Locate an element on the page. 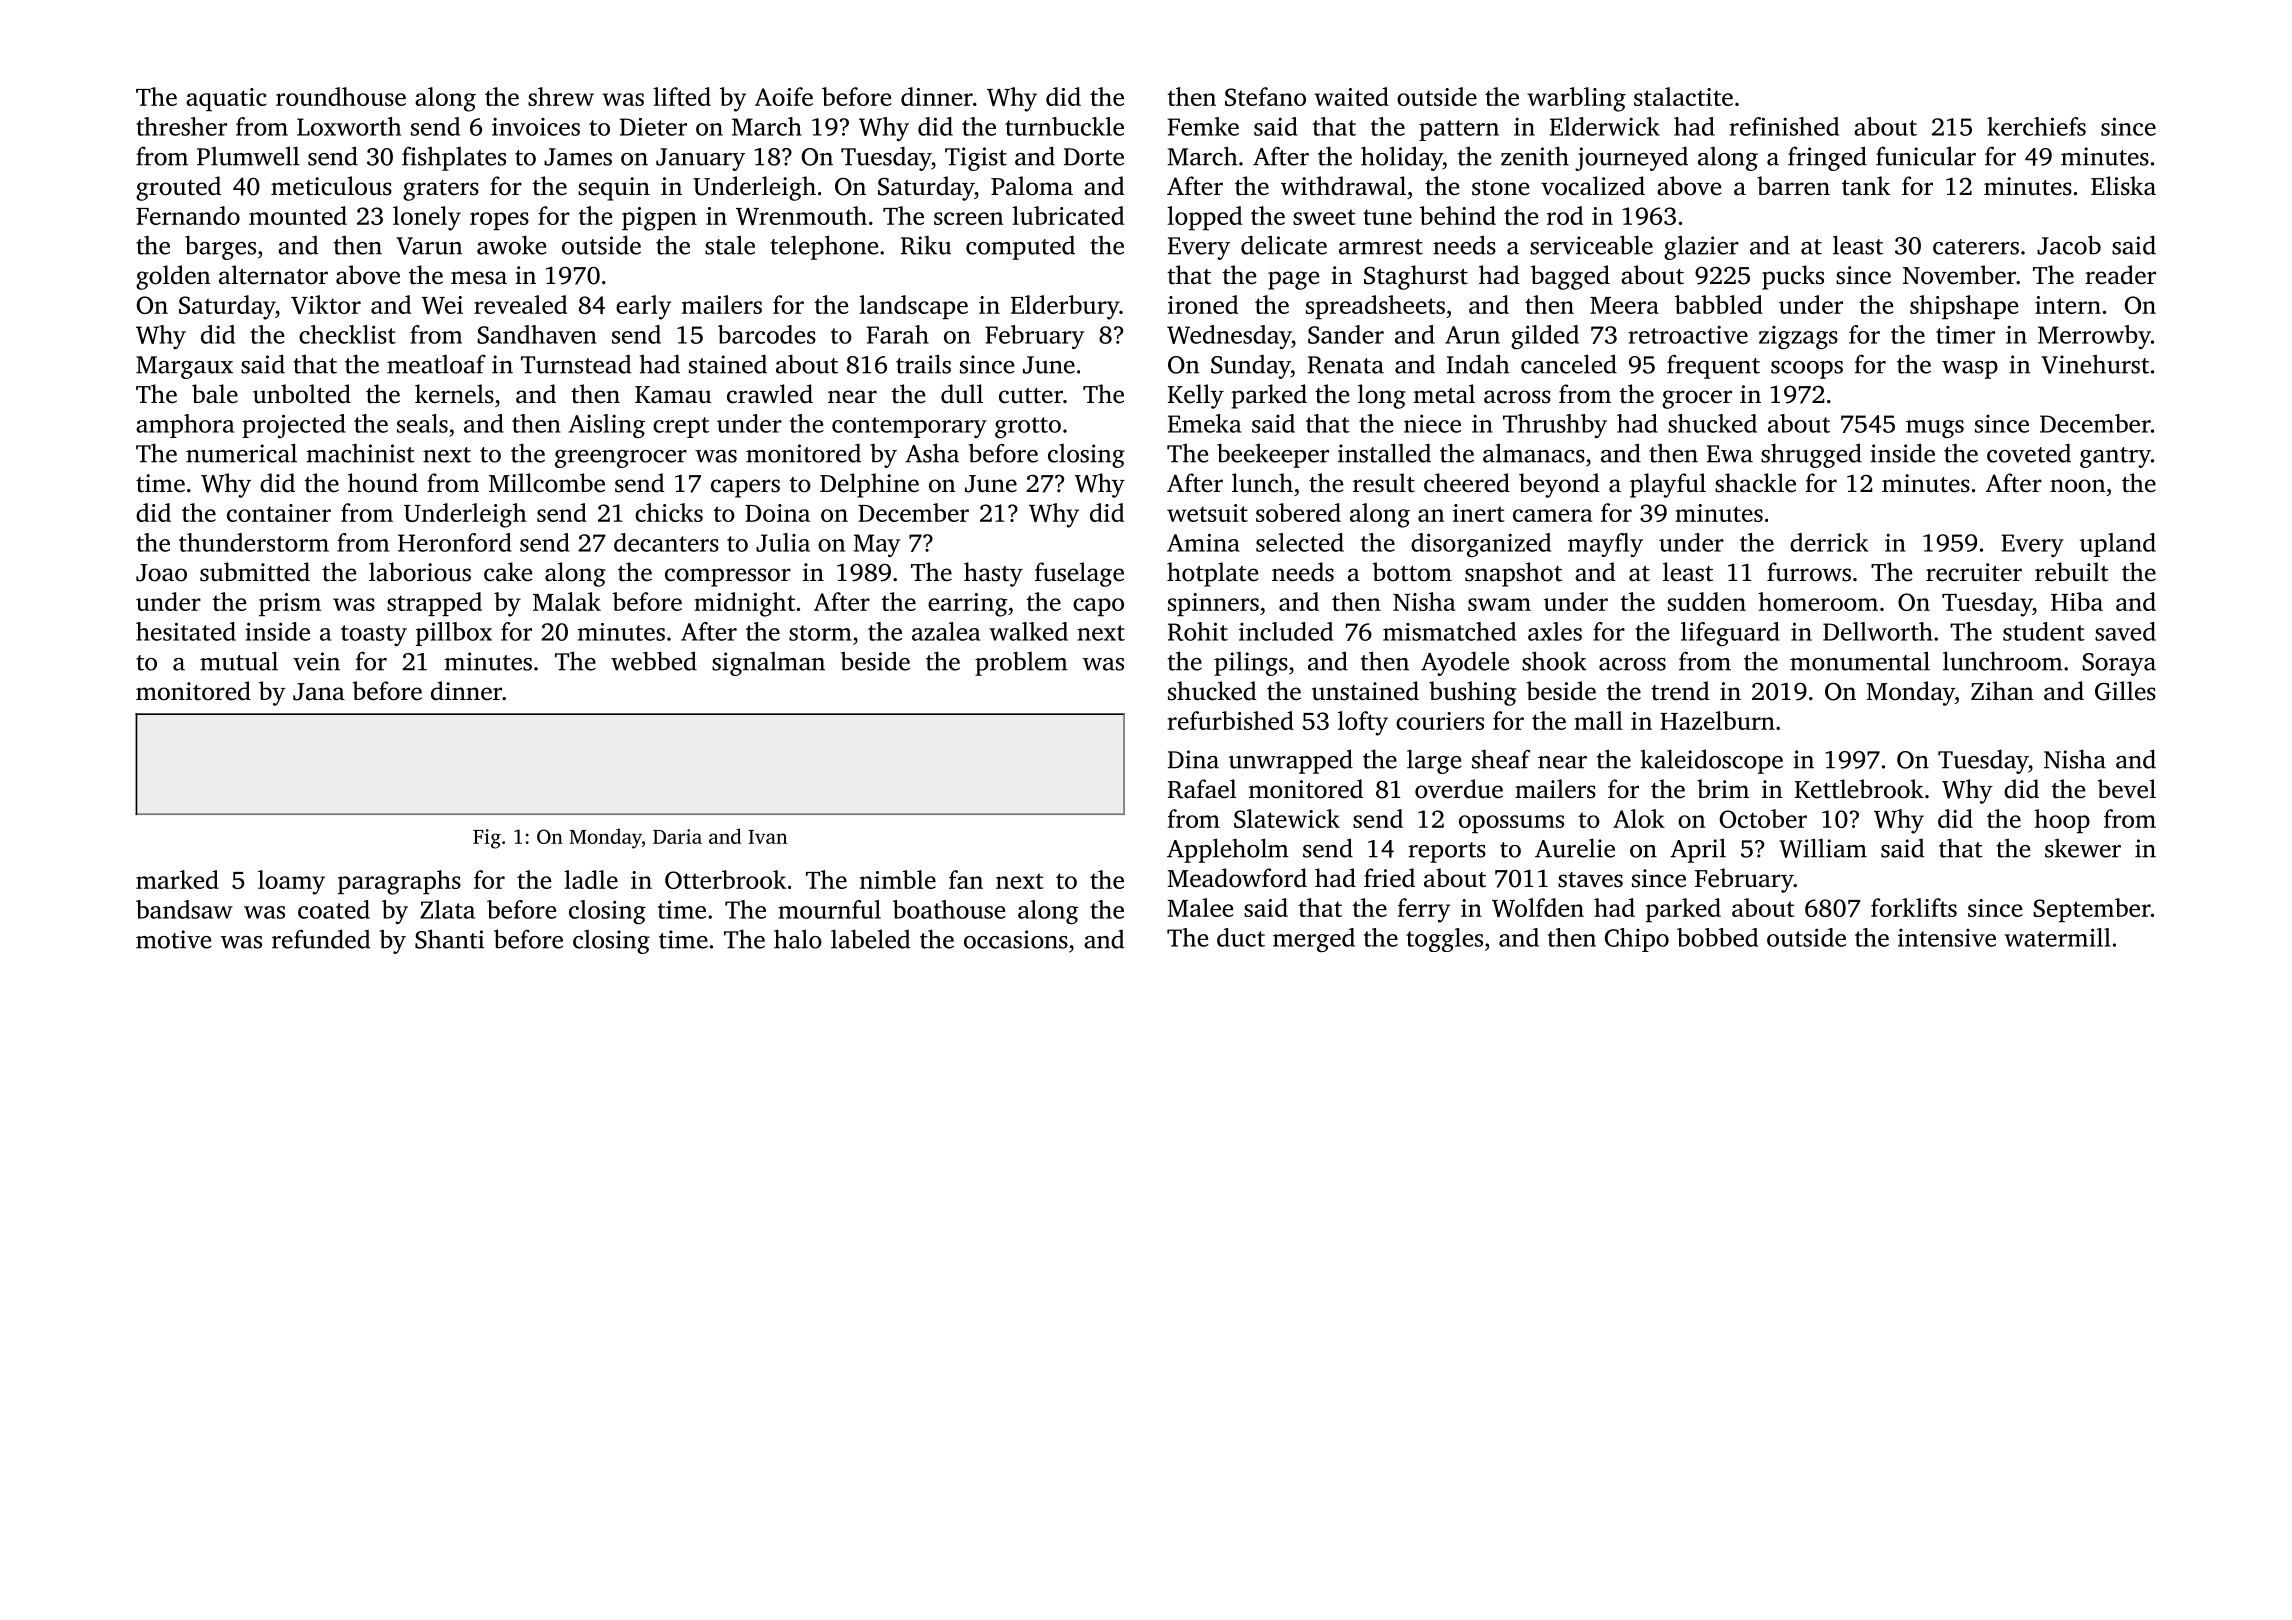 This document has width=2292, height=1620. canceled is located at coordinates (1569, 364).
